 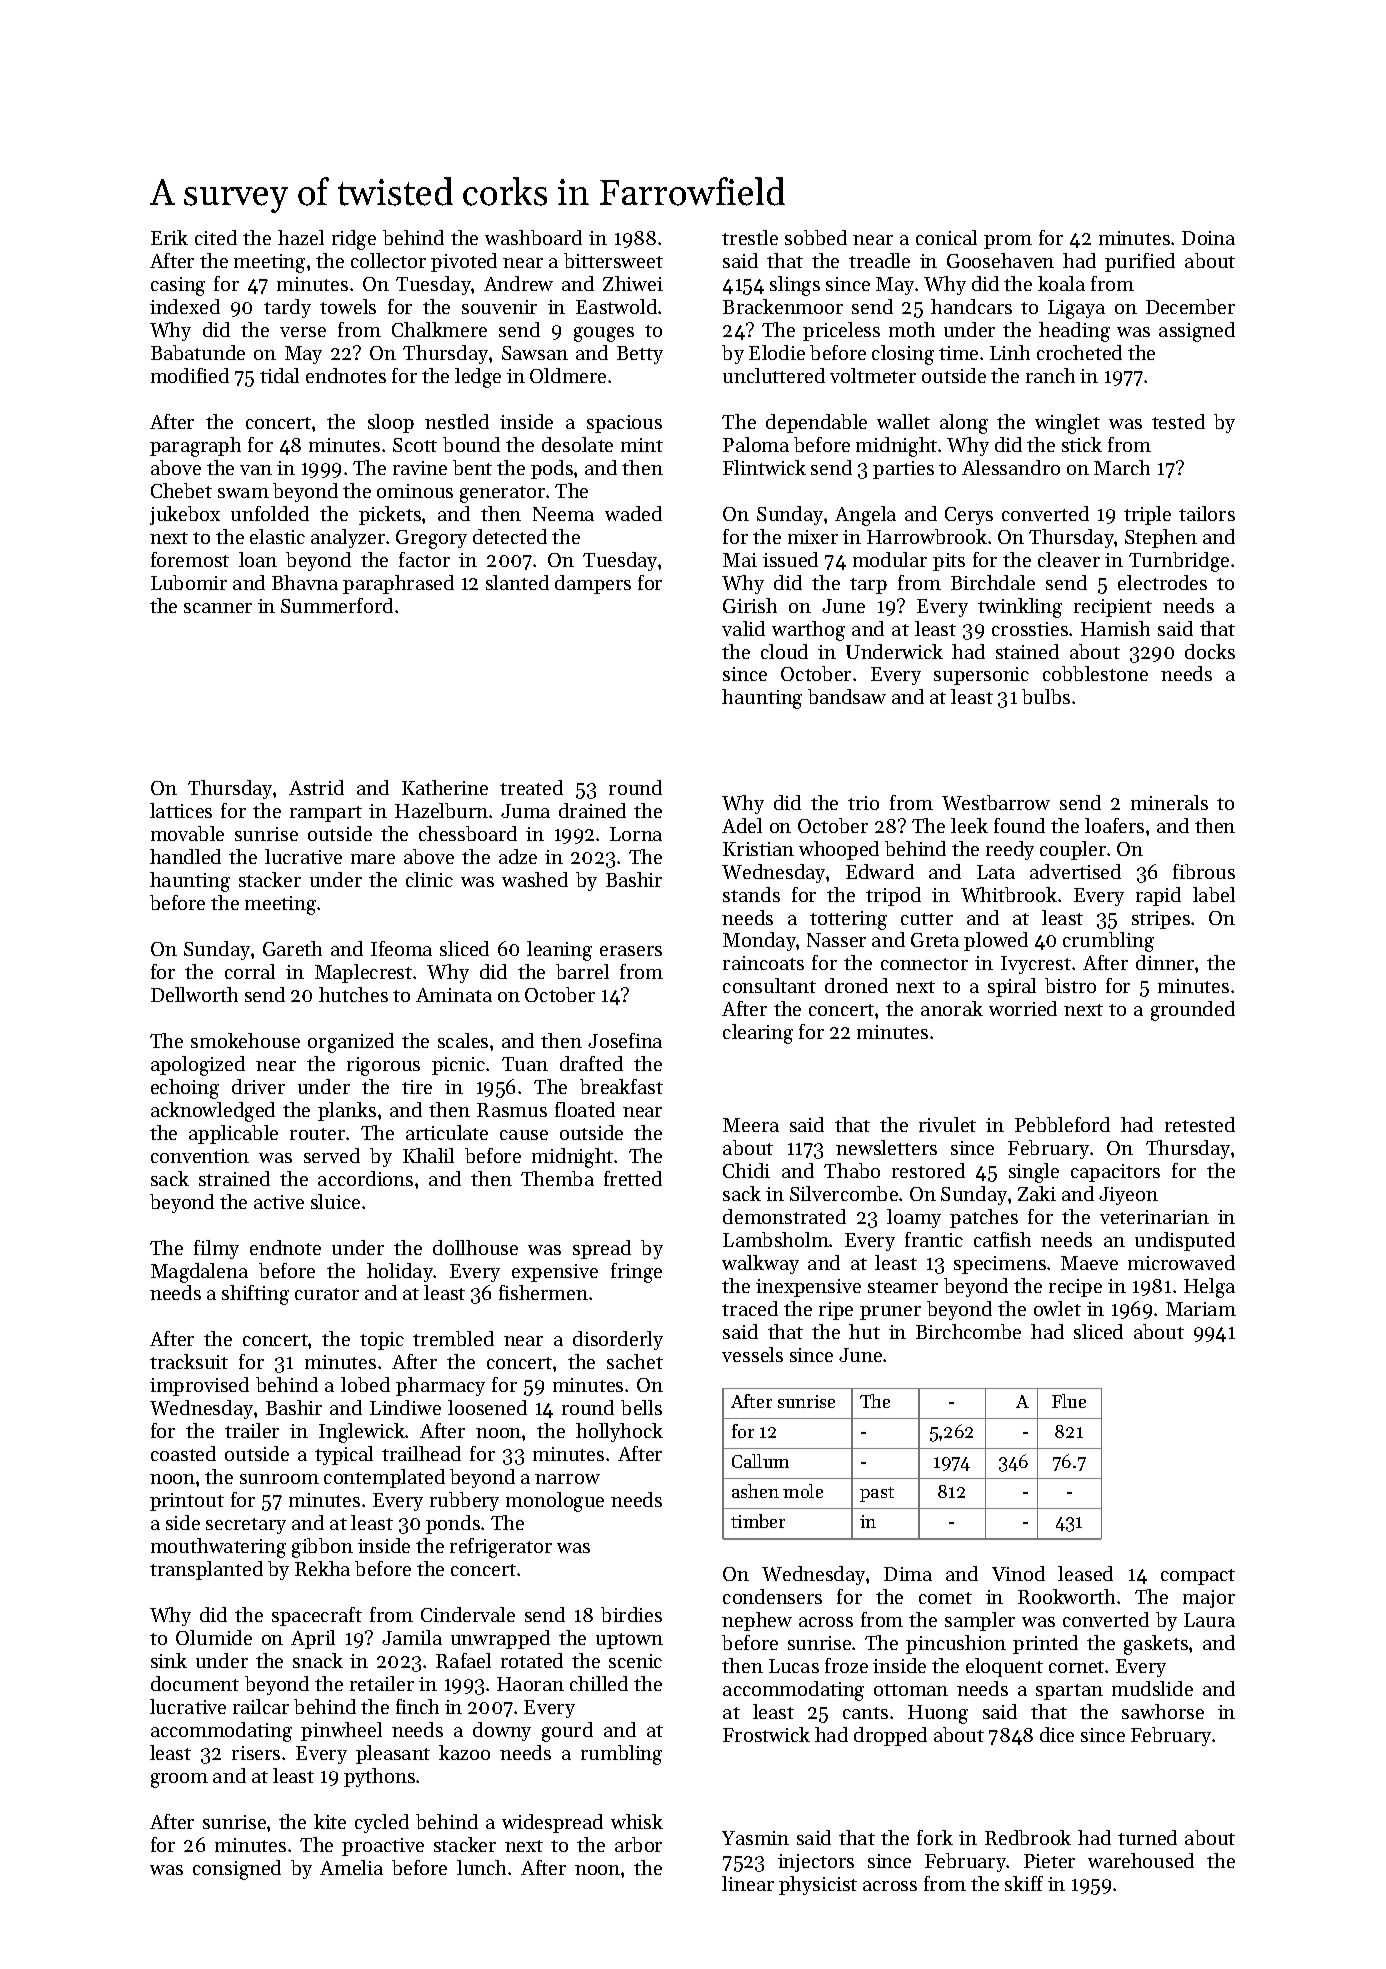 I want to click on Vinod, so click(x=1018, y=1573).
